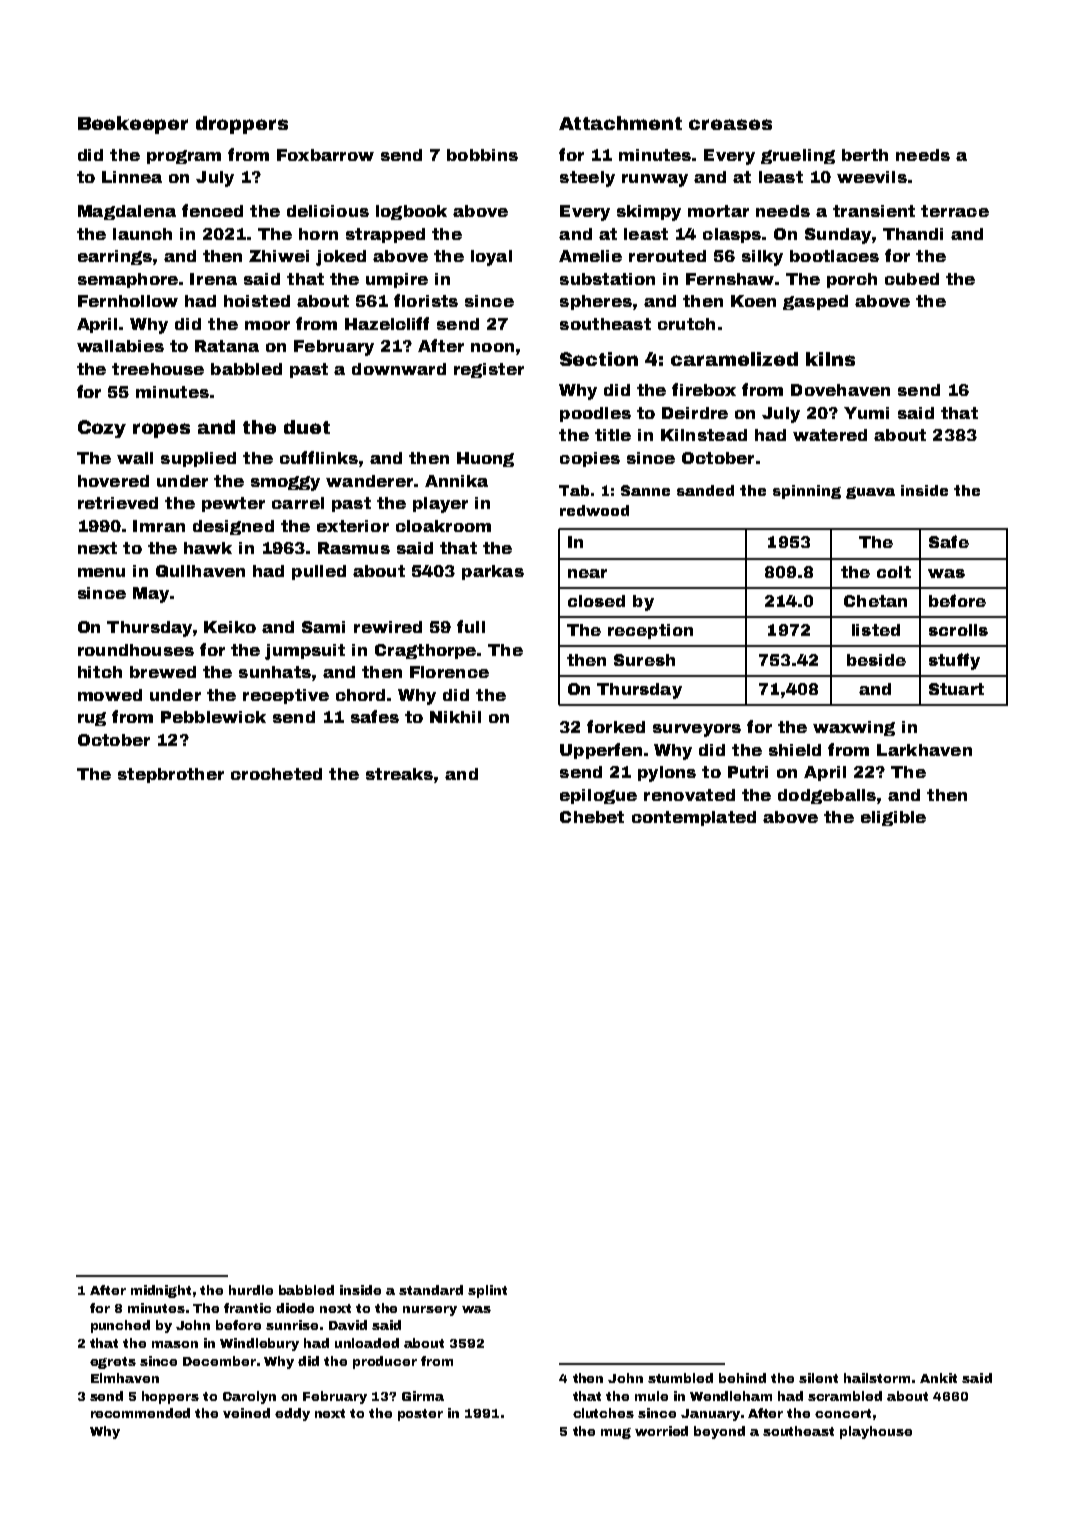  I want to click on cubed, so click(912, 279).
